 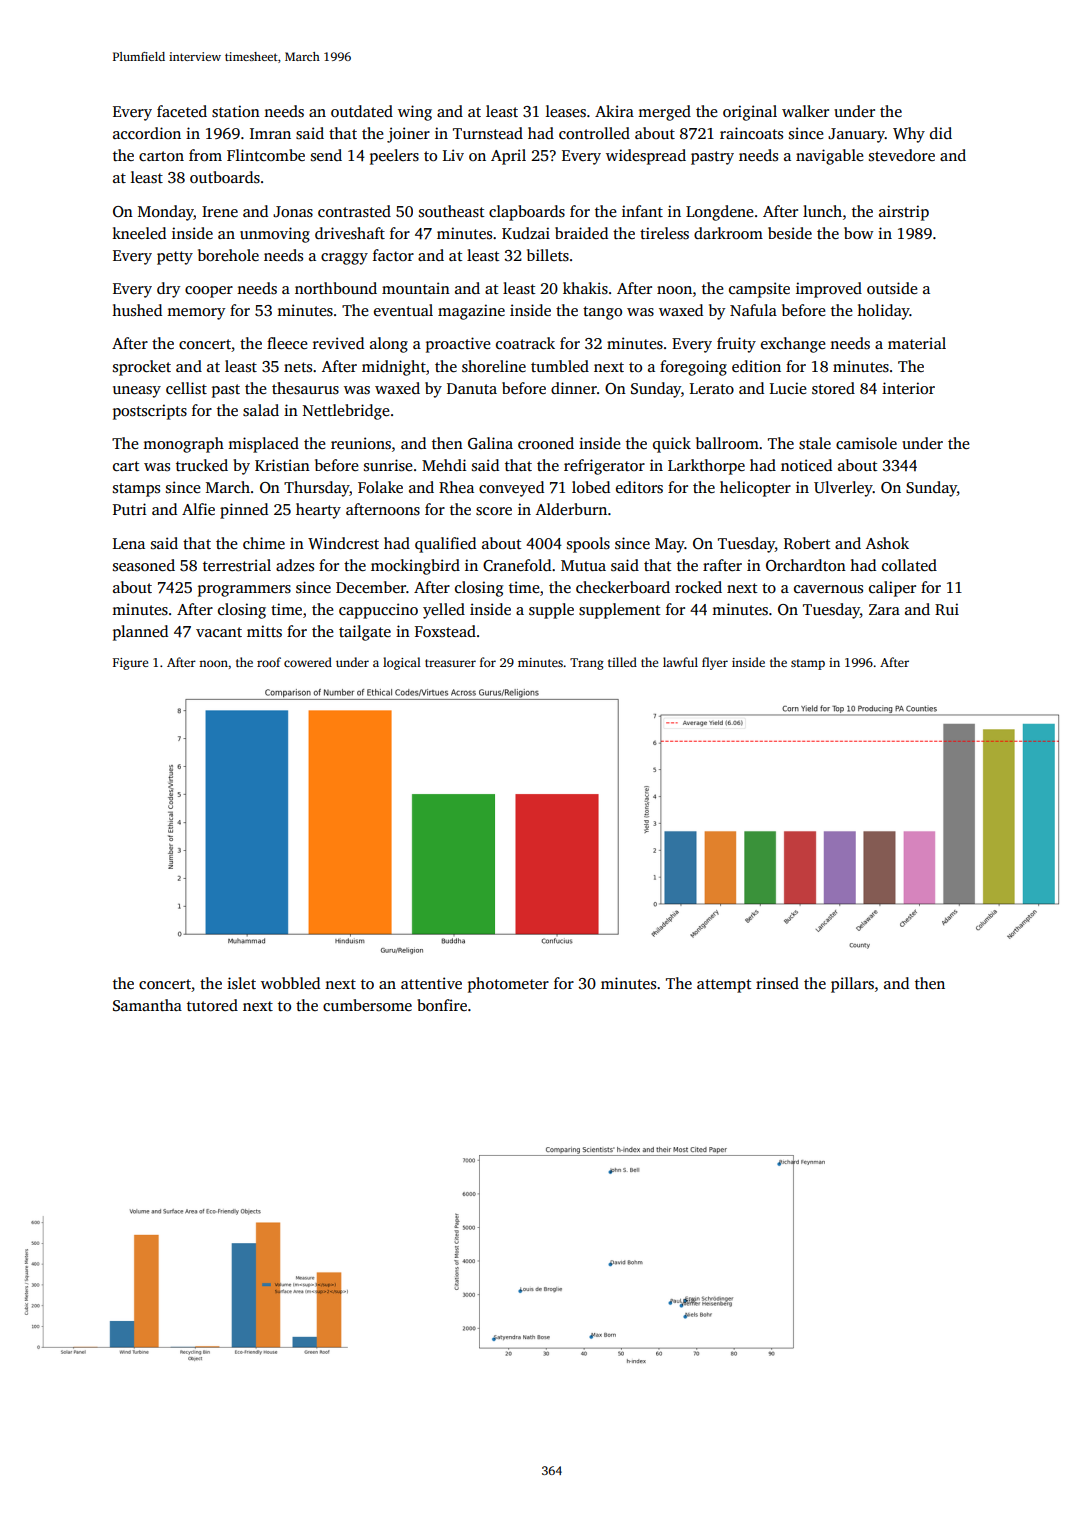 What do you see at coordinates (139, 233) in the document?
I see `kneeled` at bounding box center [139, 233].
